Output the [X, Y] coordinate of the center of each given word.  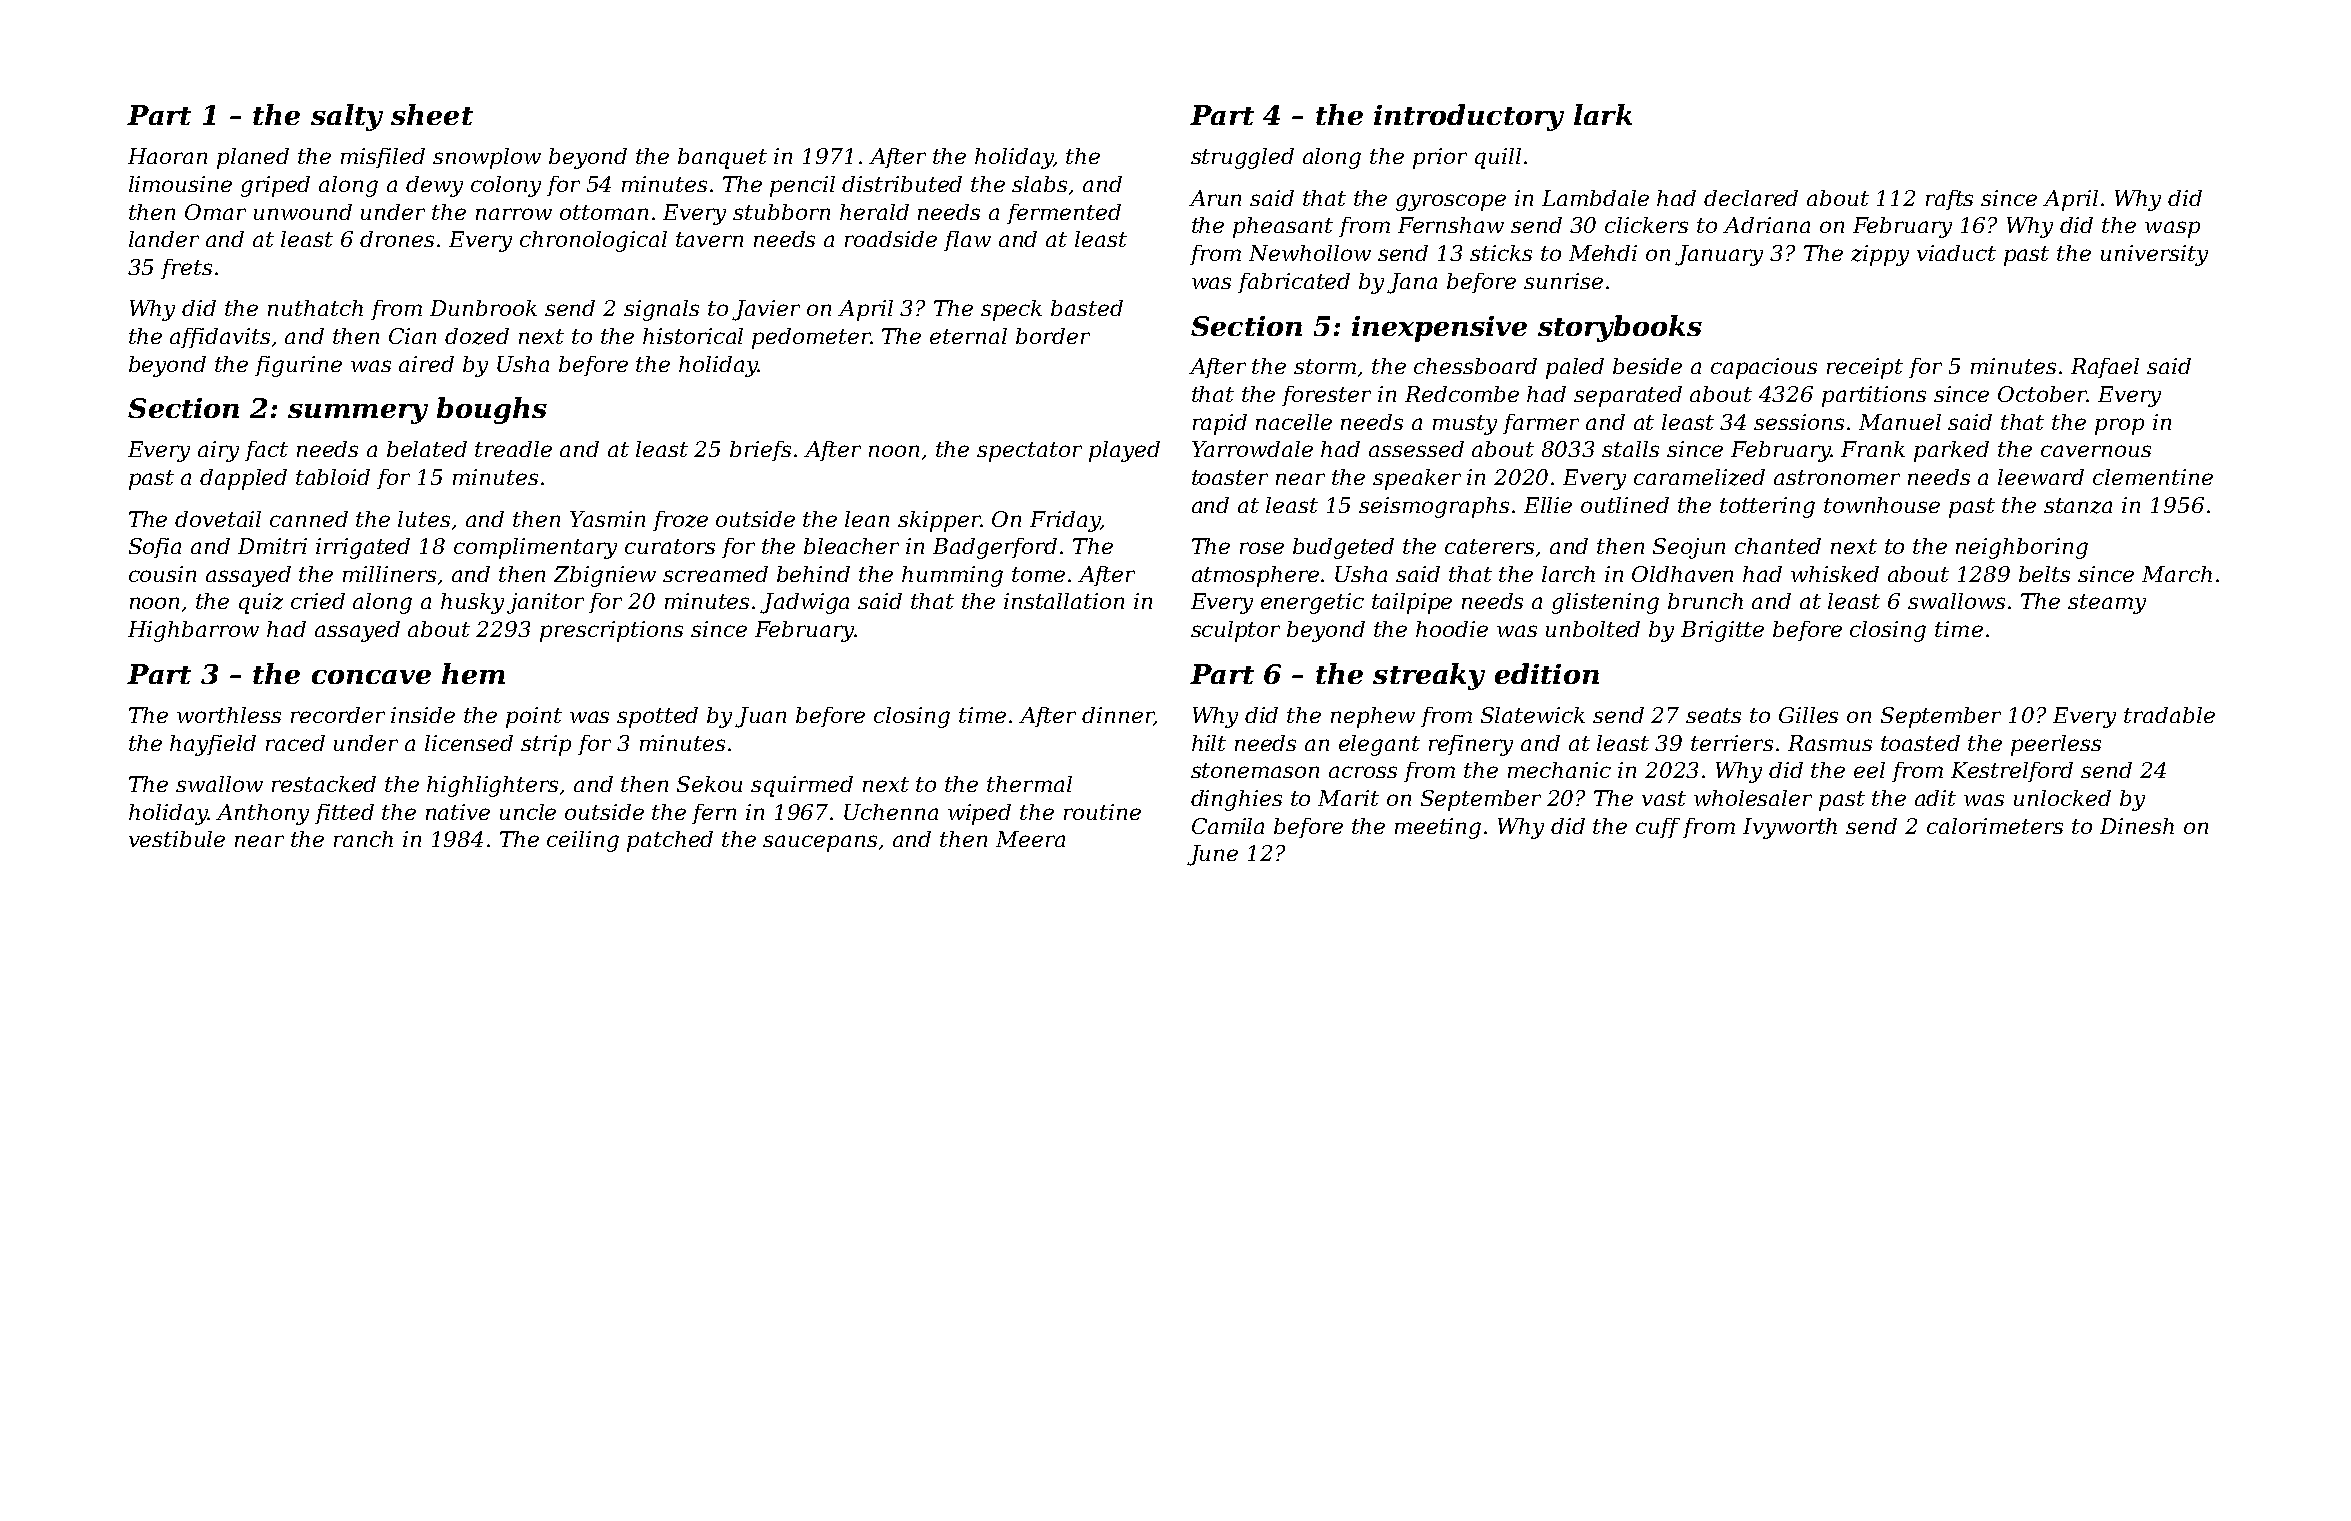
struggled [1242, 158]
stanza [2078, 506]
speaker [1417, 479]
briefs [760, 451]
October [2042, 394]
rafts [1949, 200]
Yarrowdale [1252, 449]
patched [670, 841]
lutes [424, 519]
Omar [215, 212]
